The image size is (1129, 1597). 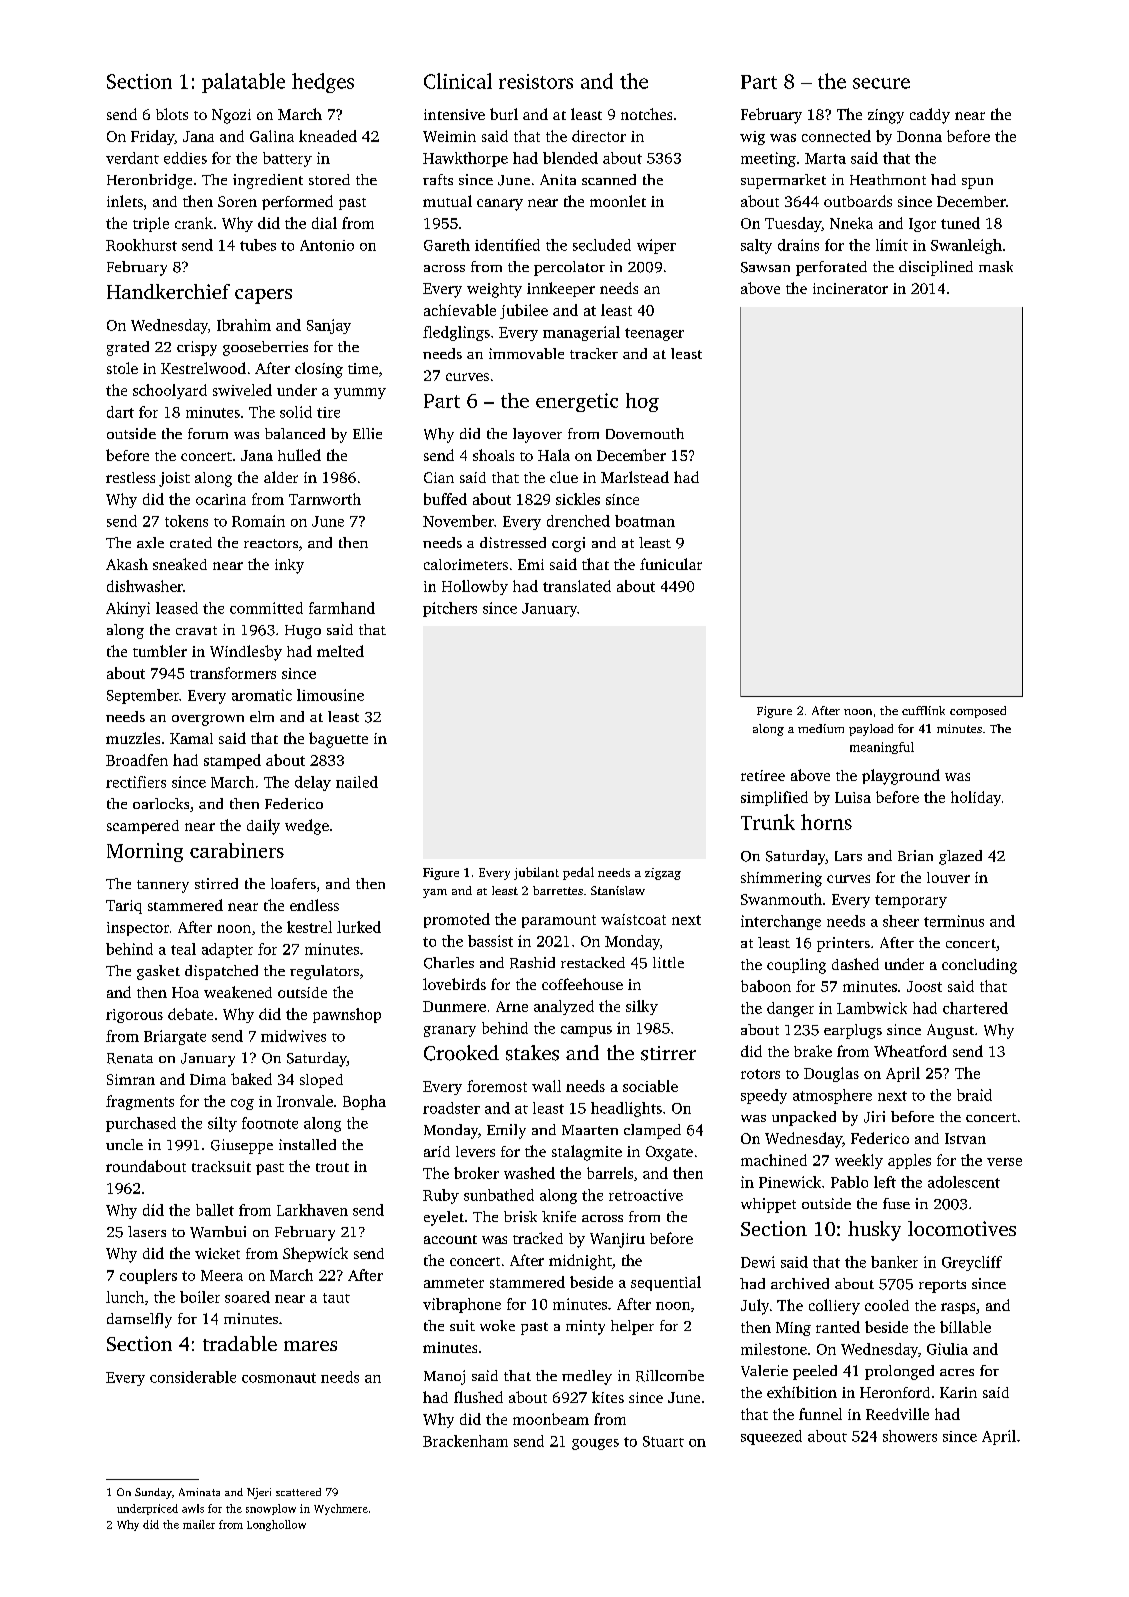 What do you see at coordinates (194, 223) in the page?
I see `crank` at bounding box center [194, 223].
